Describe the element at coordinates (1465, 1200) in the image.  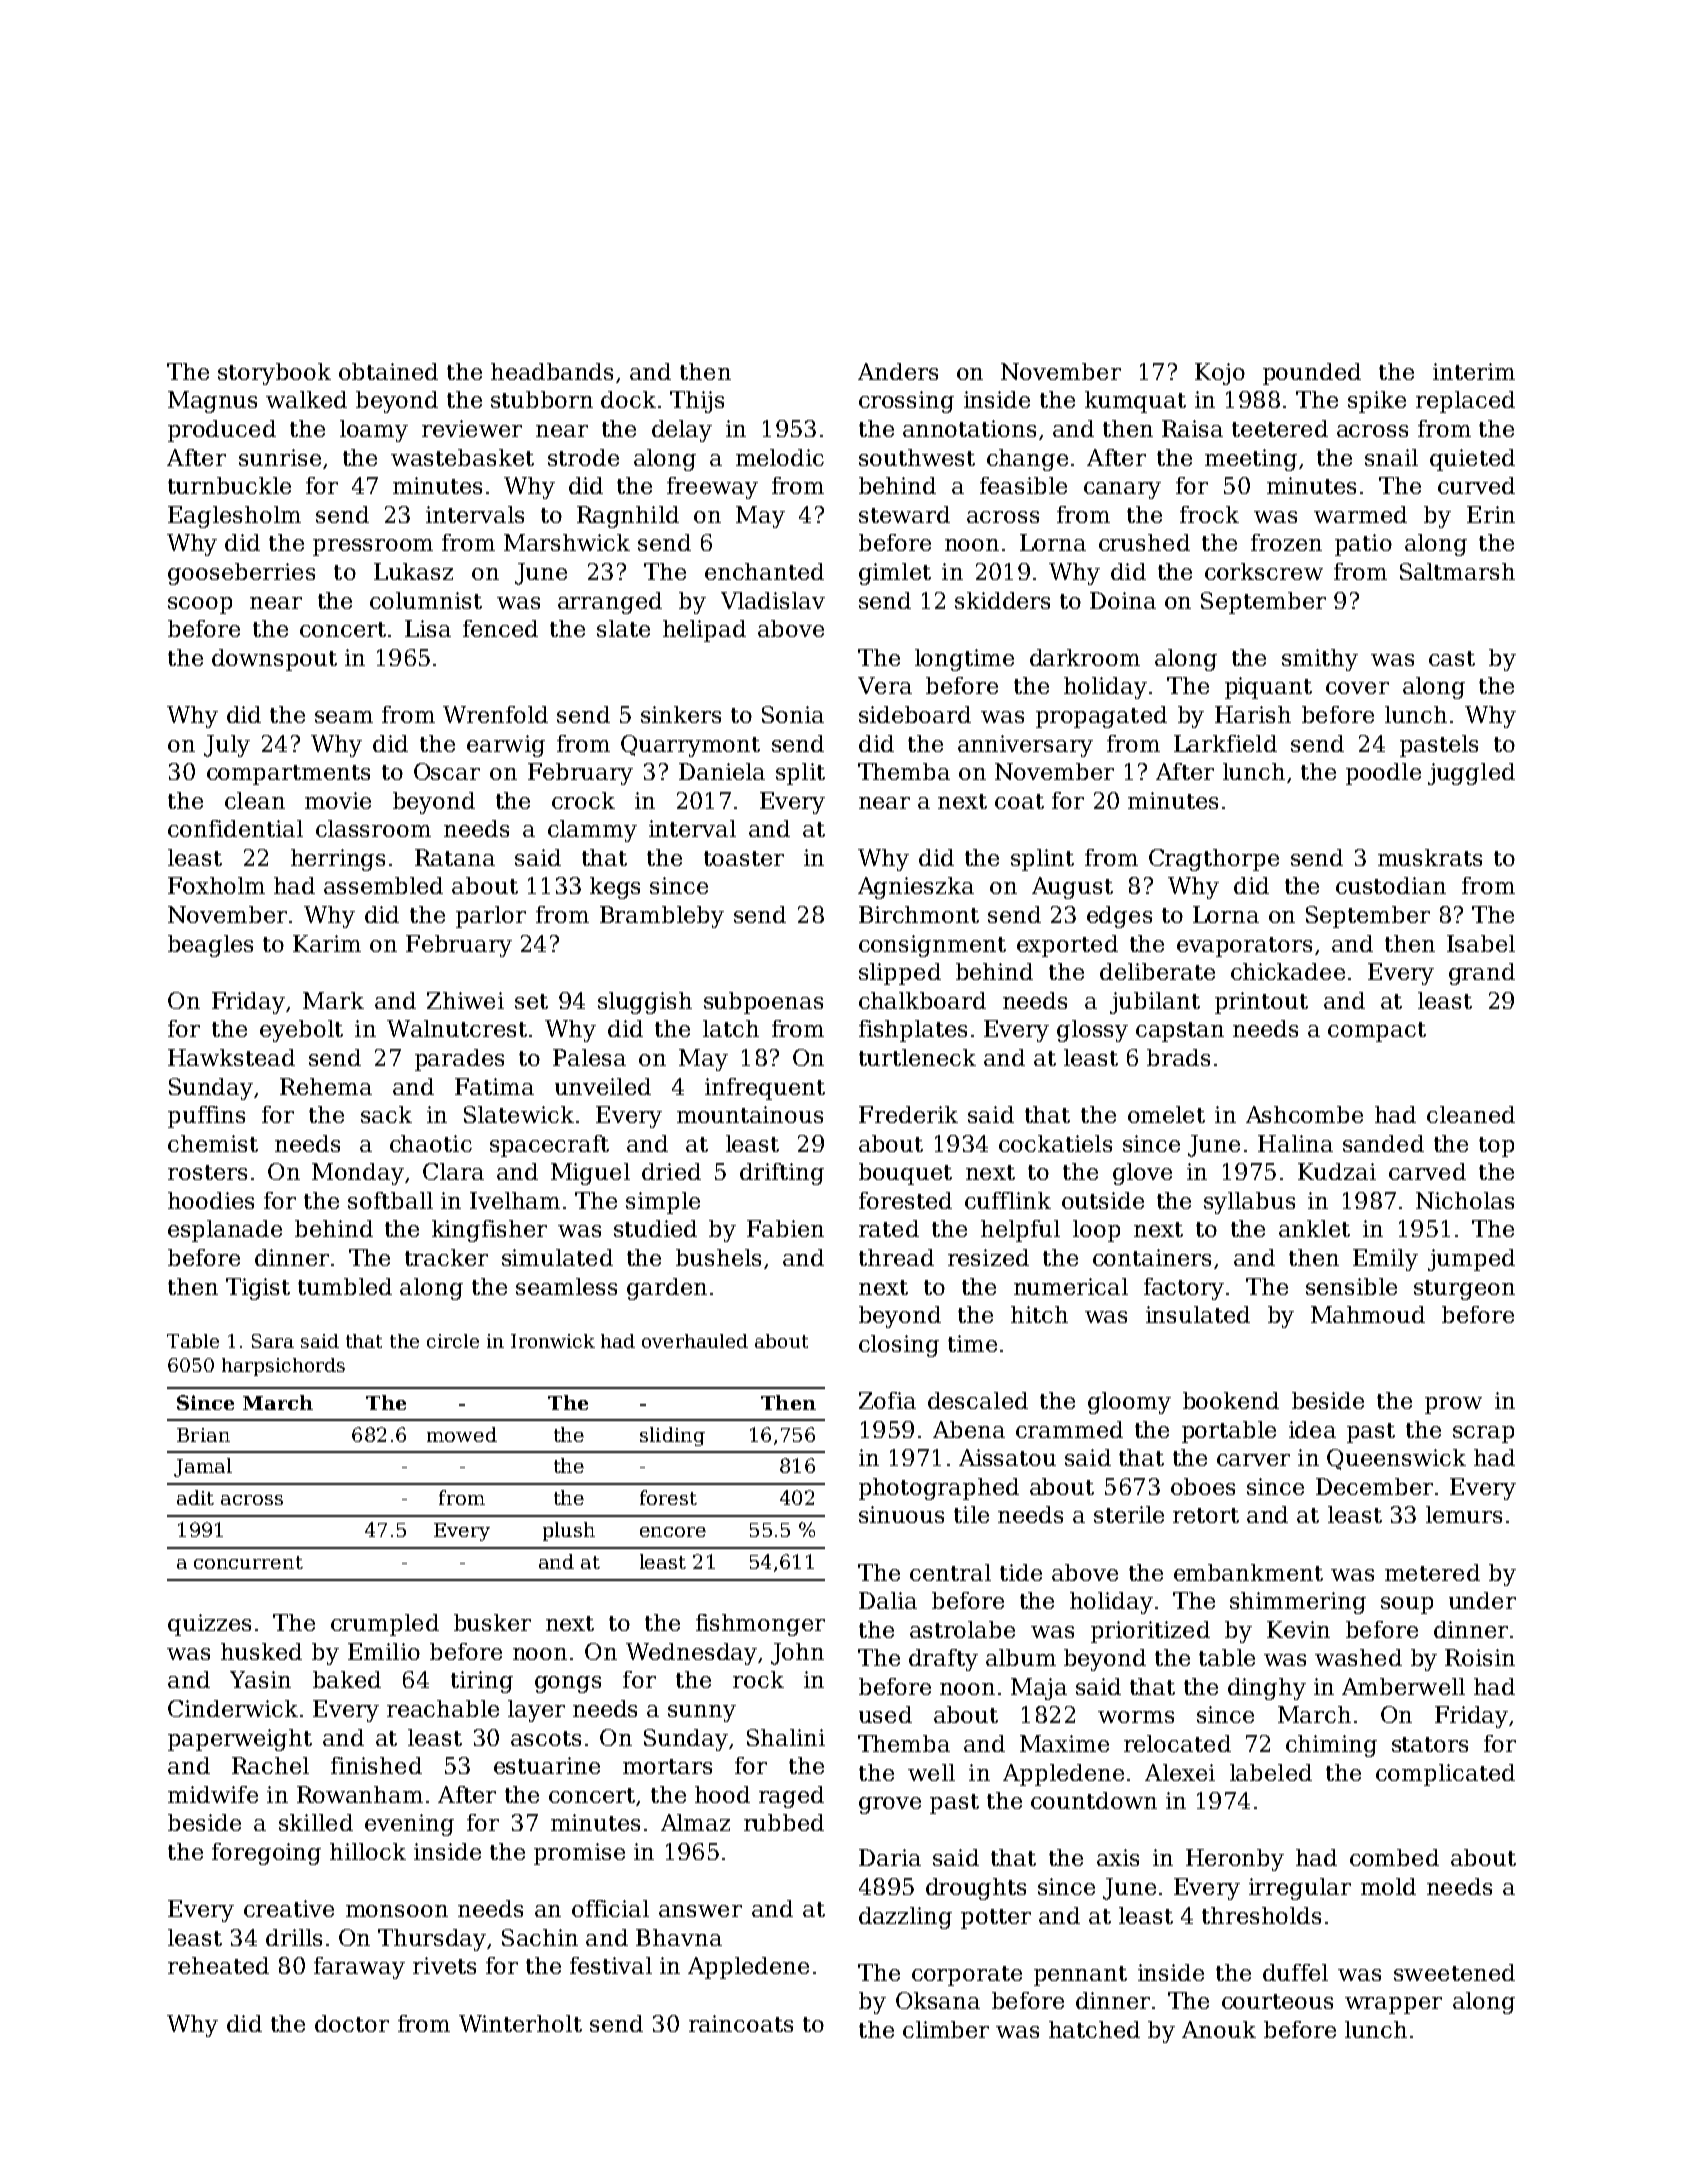
I see `Nicholas` at that location.
